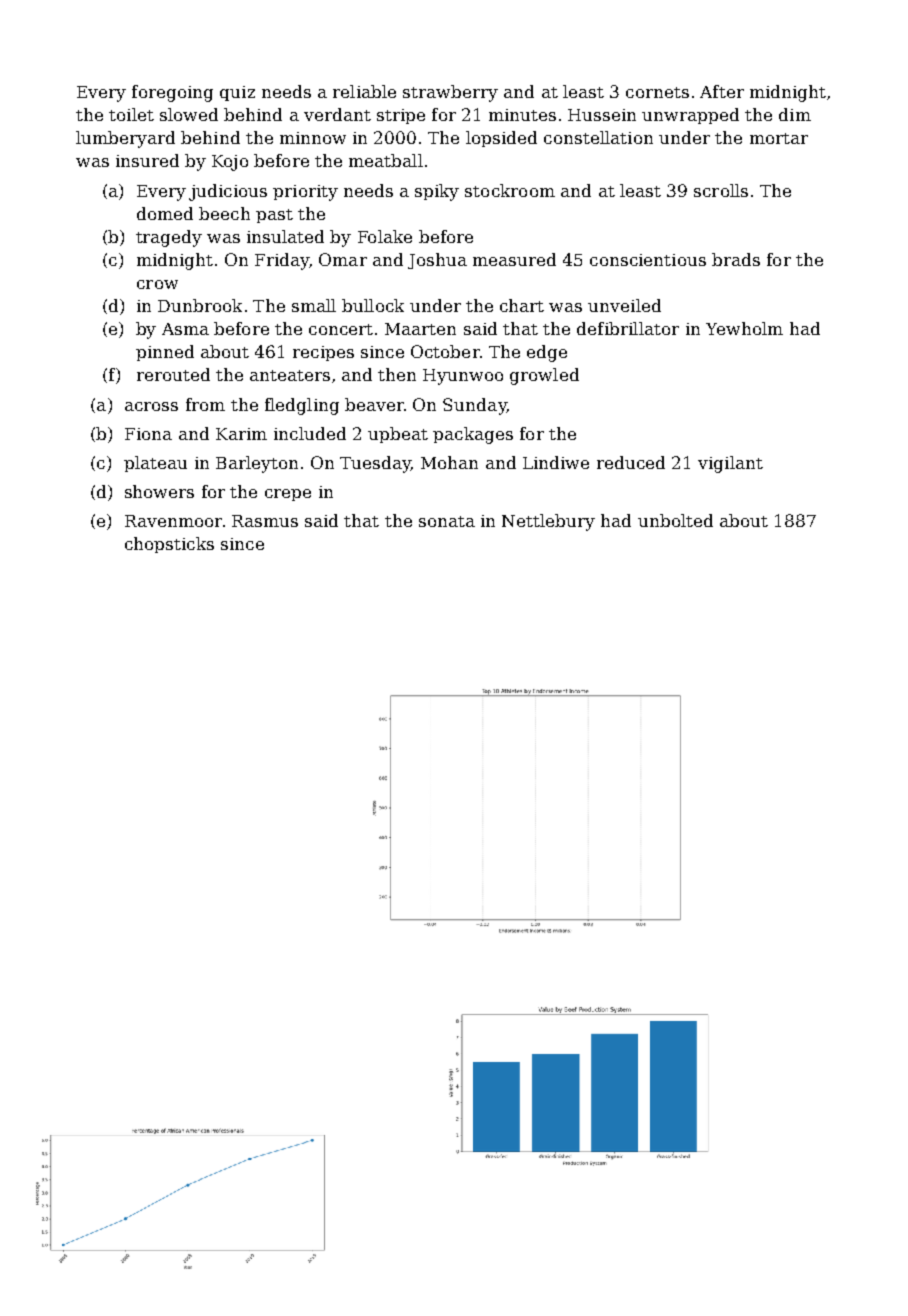 The width and height of the document is (908, 1316). Describe the element at coordinates (501, 139) in the document. I see `lopsided` at that location.
